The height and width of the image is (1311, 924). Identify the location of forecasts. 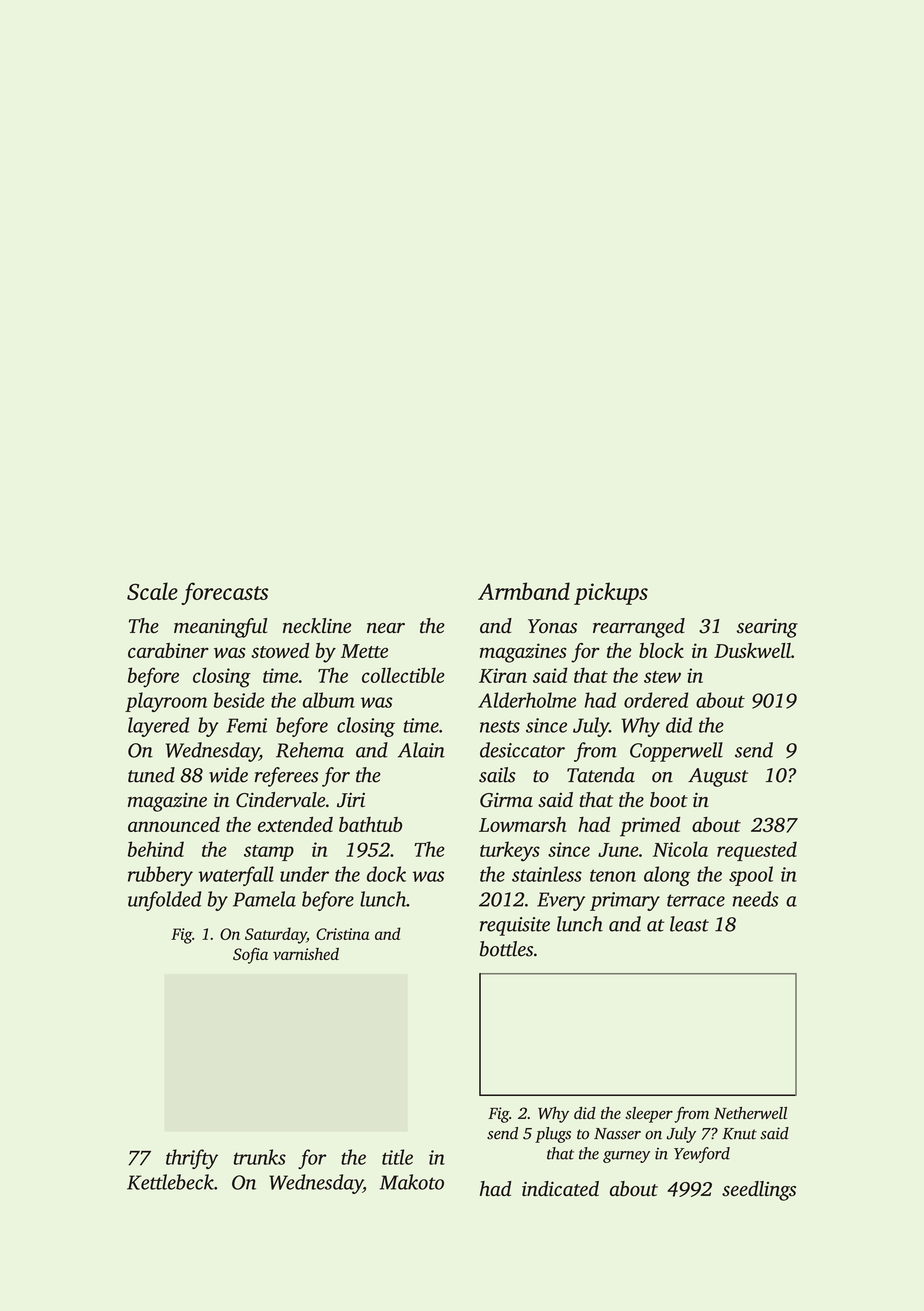
(224, 593).
